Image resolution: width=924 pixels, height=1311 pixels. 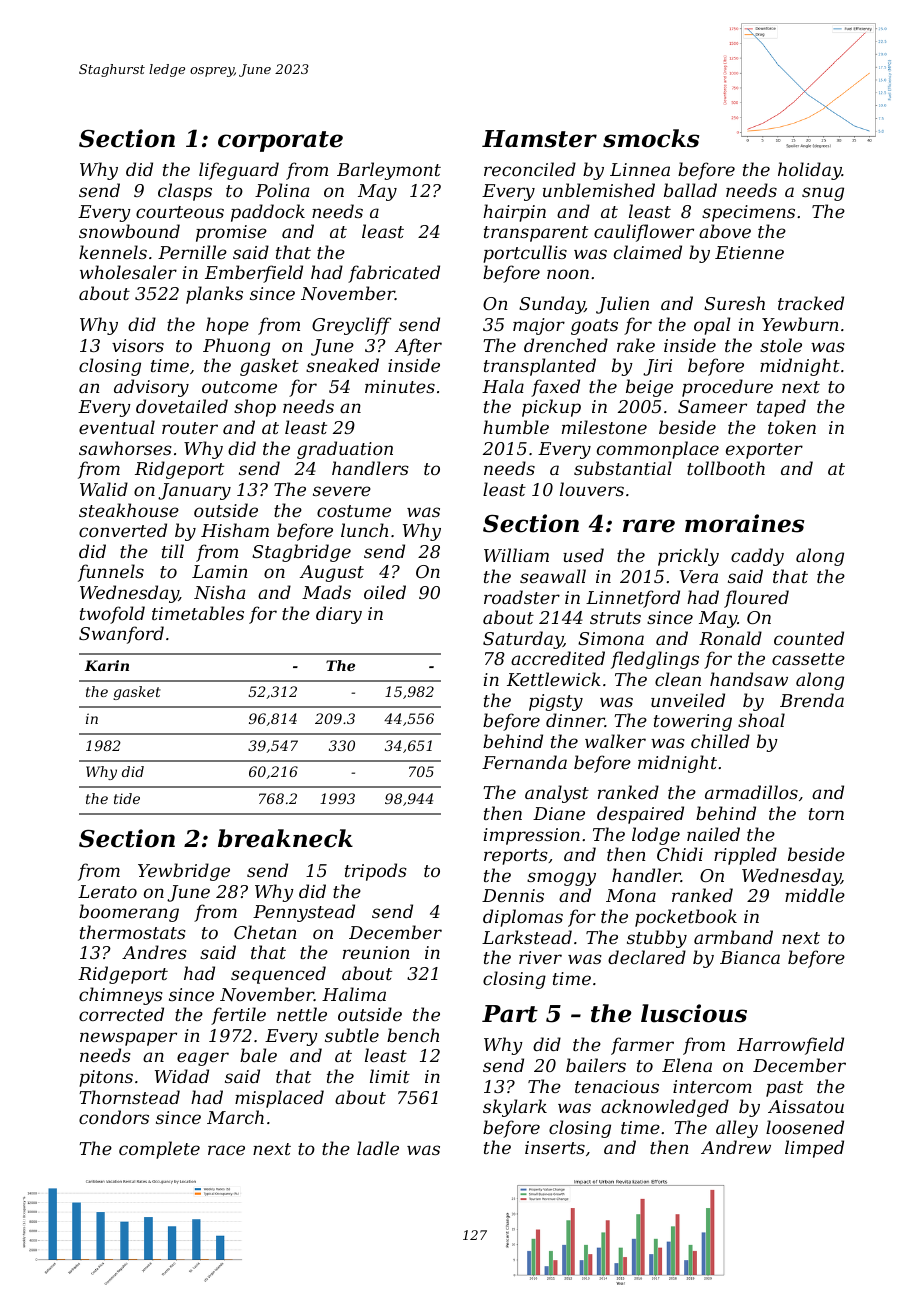 I want to click on Ronald, so click(x=730, y=638).
